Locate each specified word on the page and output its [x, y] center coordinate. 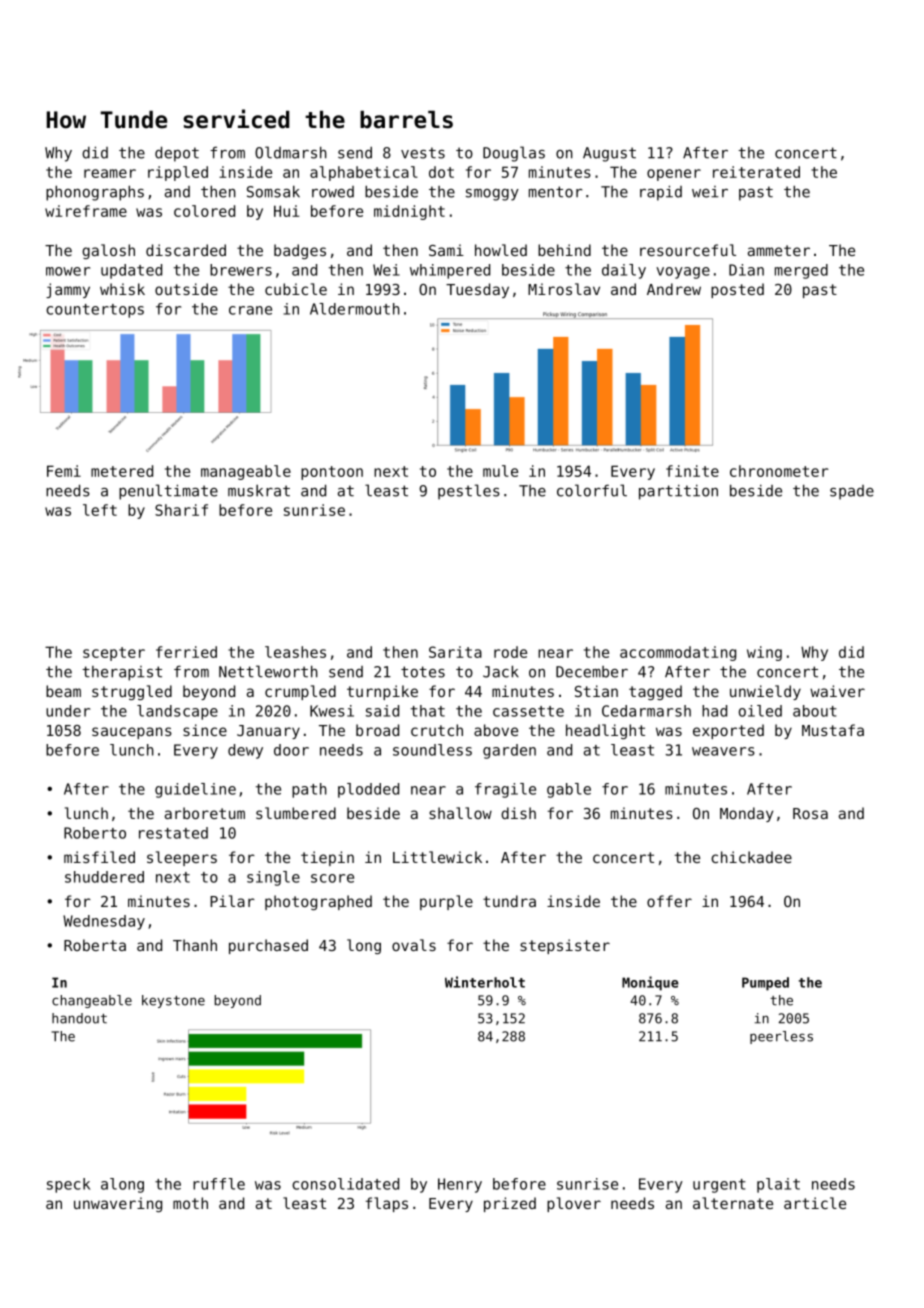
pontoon [332, 473]
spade [852, 492]
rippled [178, 173]
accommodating [678, 653]
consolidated [345, 1184]
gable [569, 790]
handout [79, 1018]
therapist [122, 673]
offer [669, 901]
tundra [509, 901]
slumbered [296, 813]
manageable [246, 472]
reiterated [756, 172]
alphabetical [364, 173]
